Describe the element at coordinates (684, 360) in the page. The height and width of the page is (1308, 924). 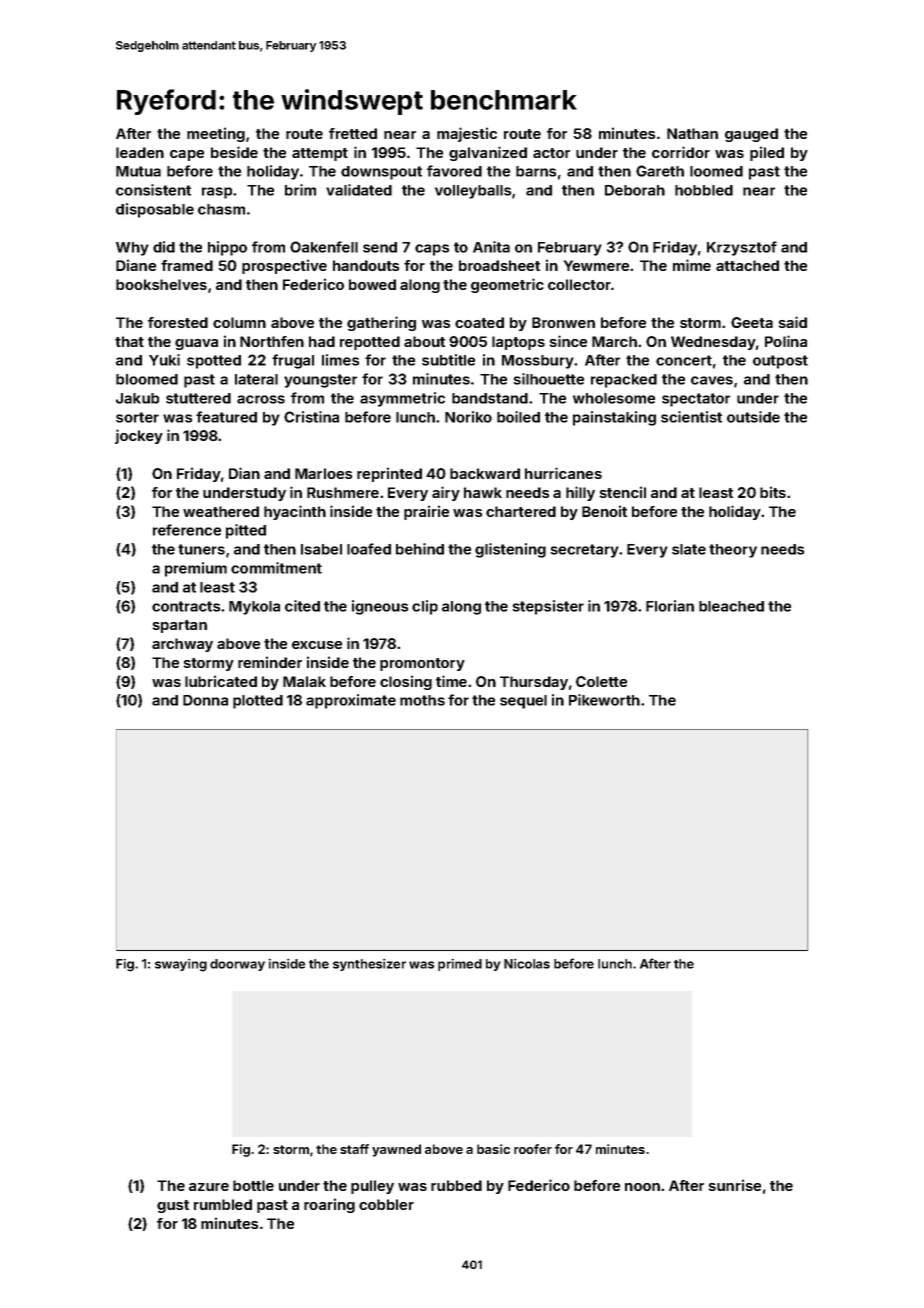
I see `concert` at that location.
